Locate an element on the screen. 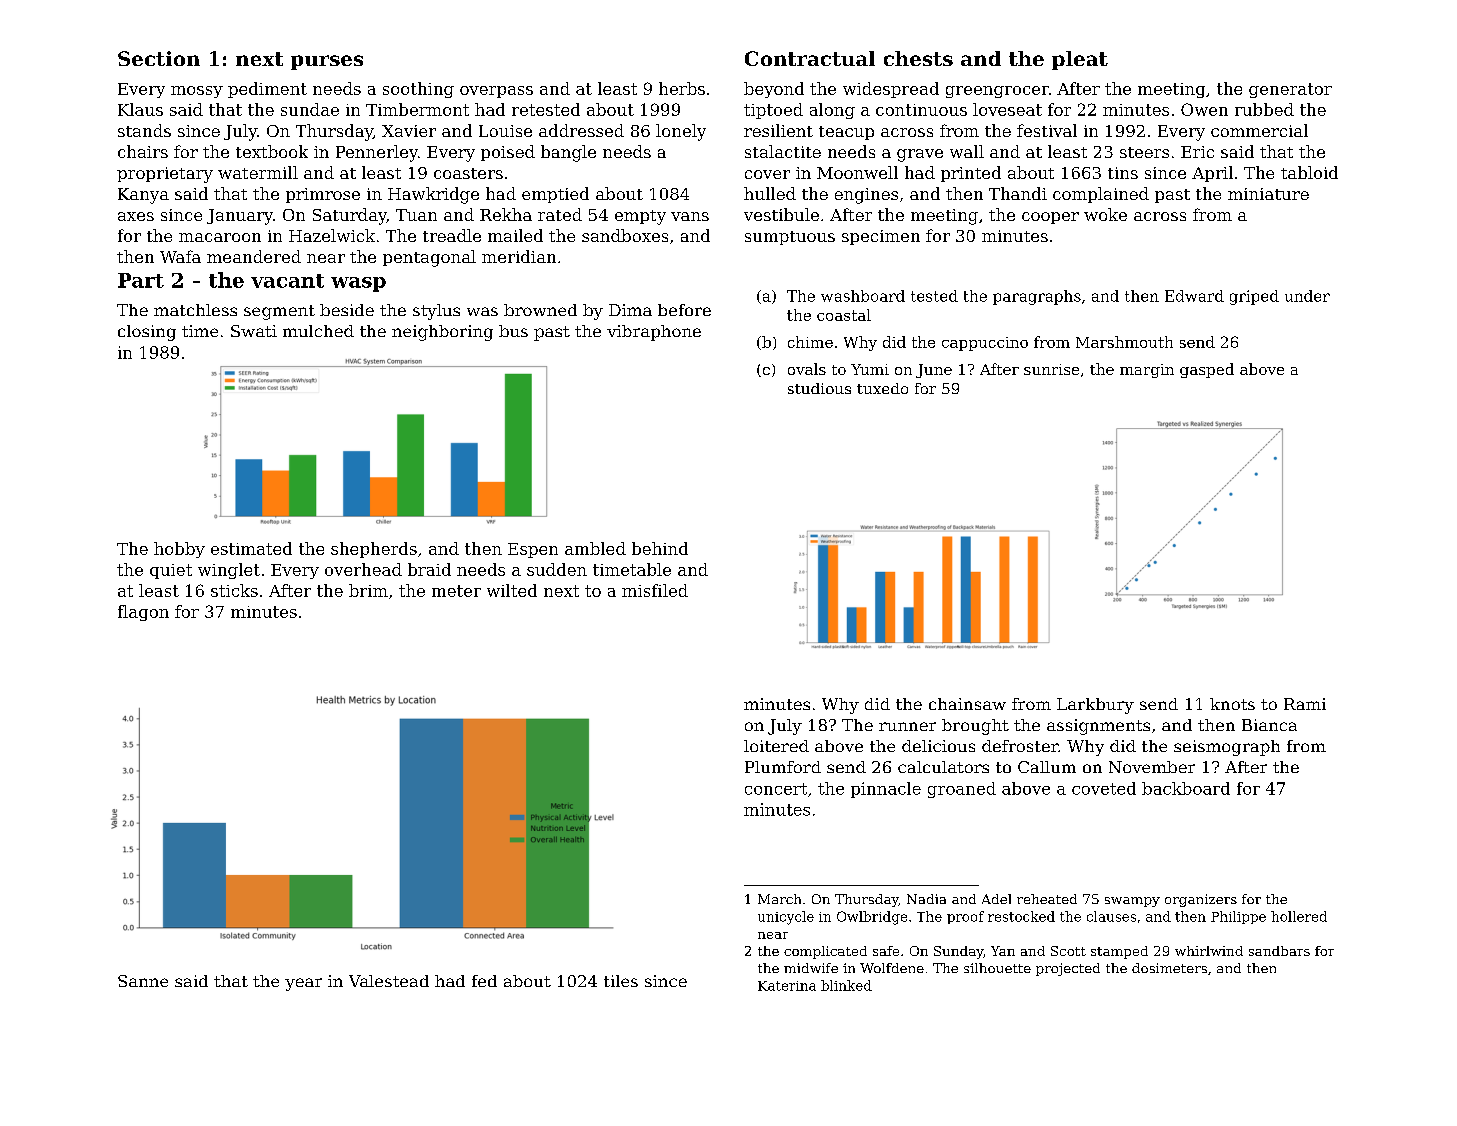 This screenshot has height=1126, width=1457. matchless is located at coordinates (195, 310).
